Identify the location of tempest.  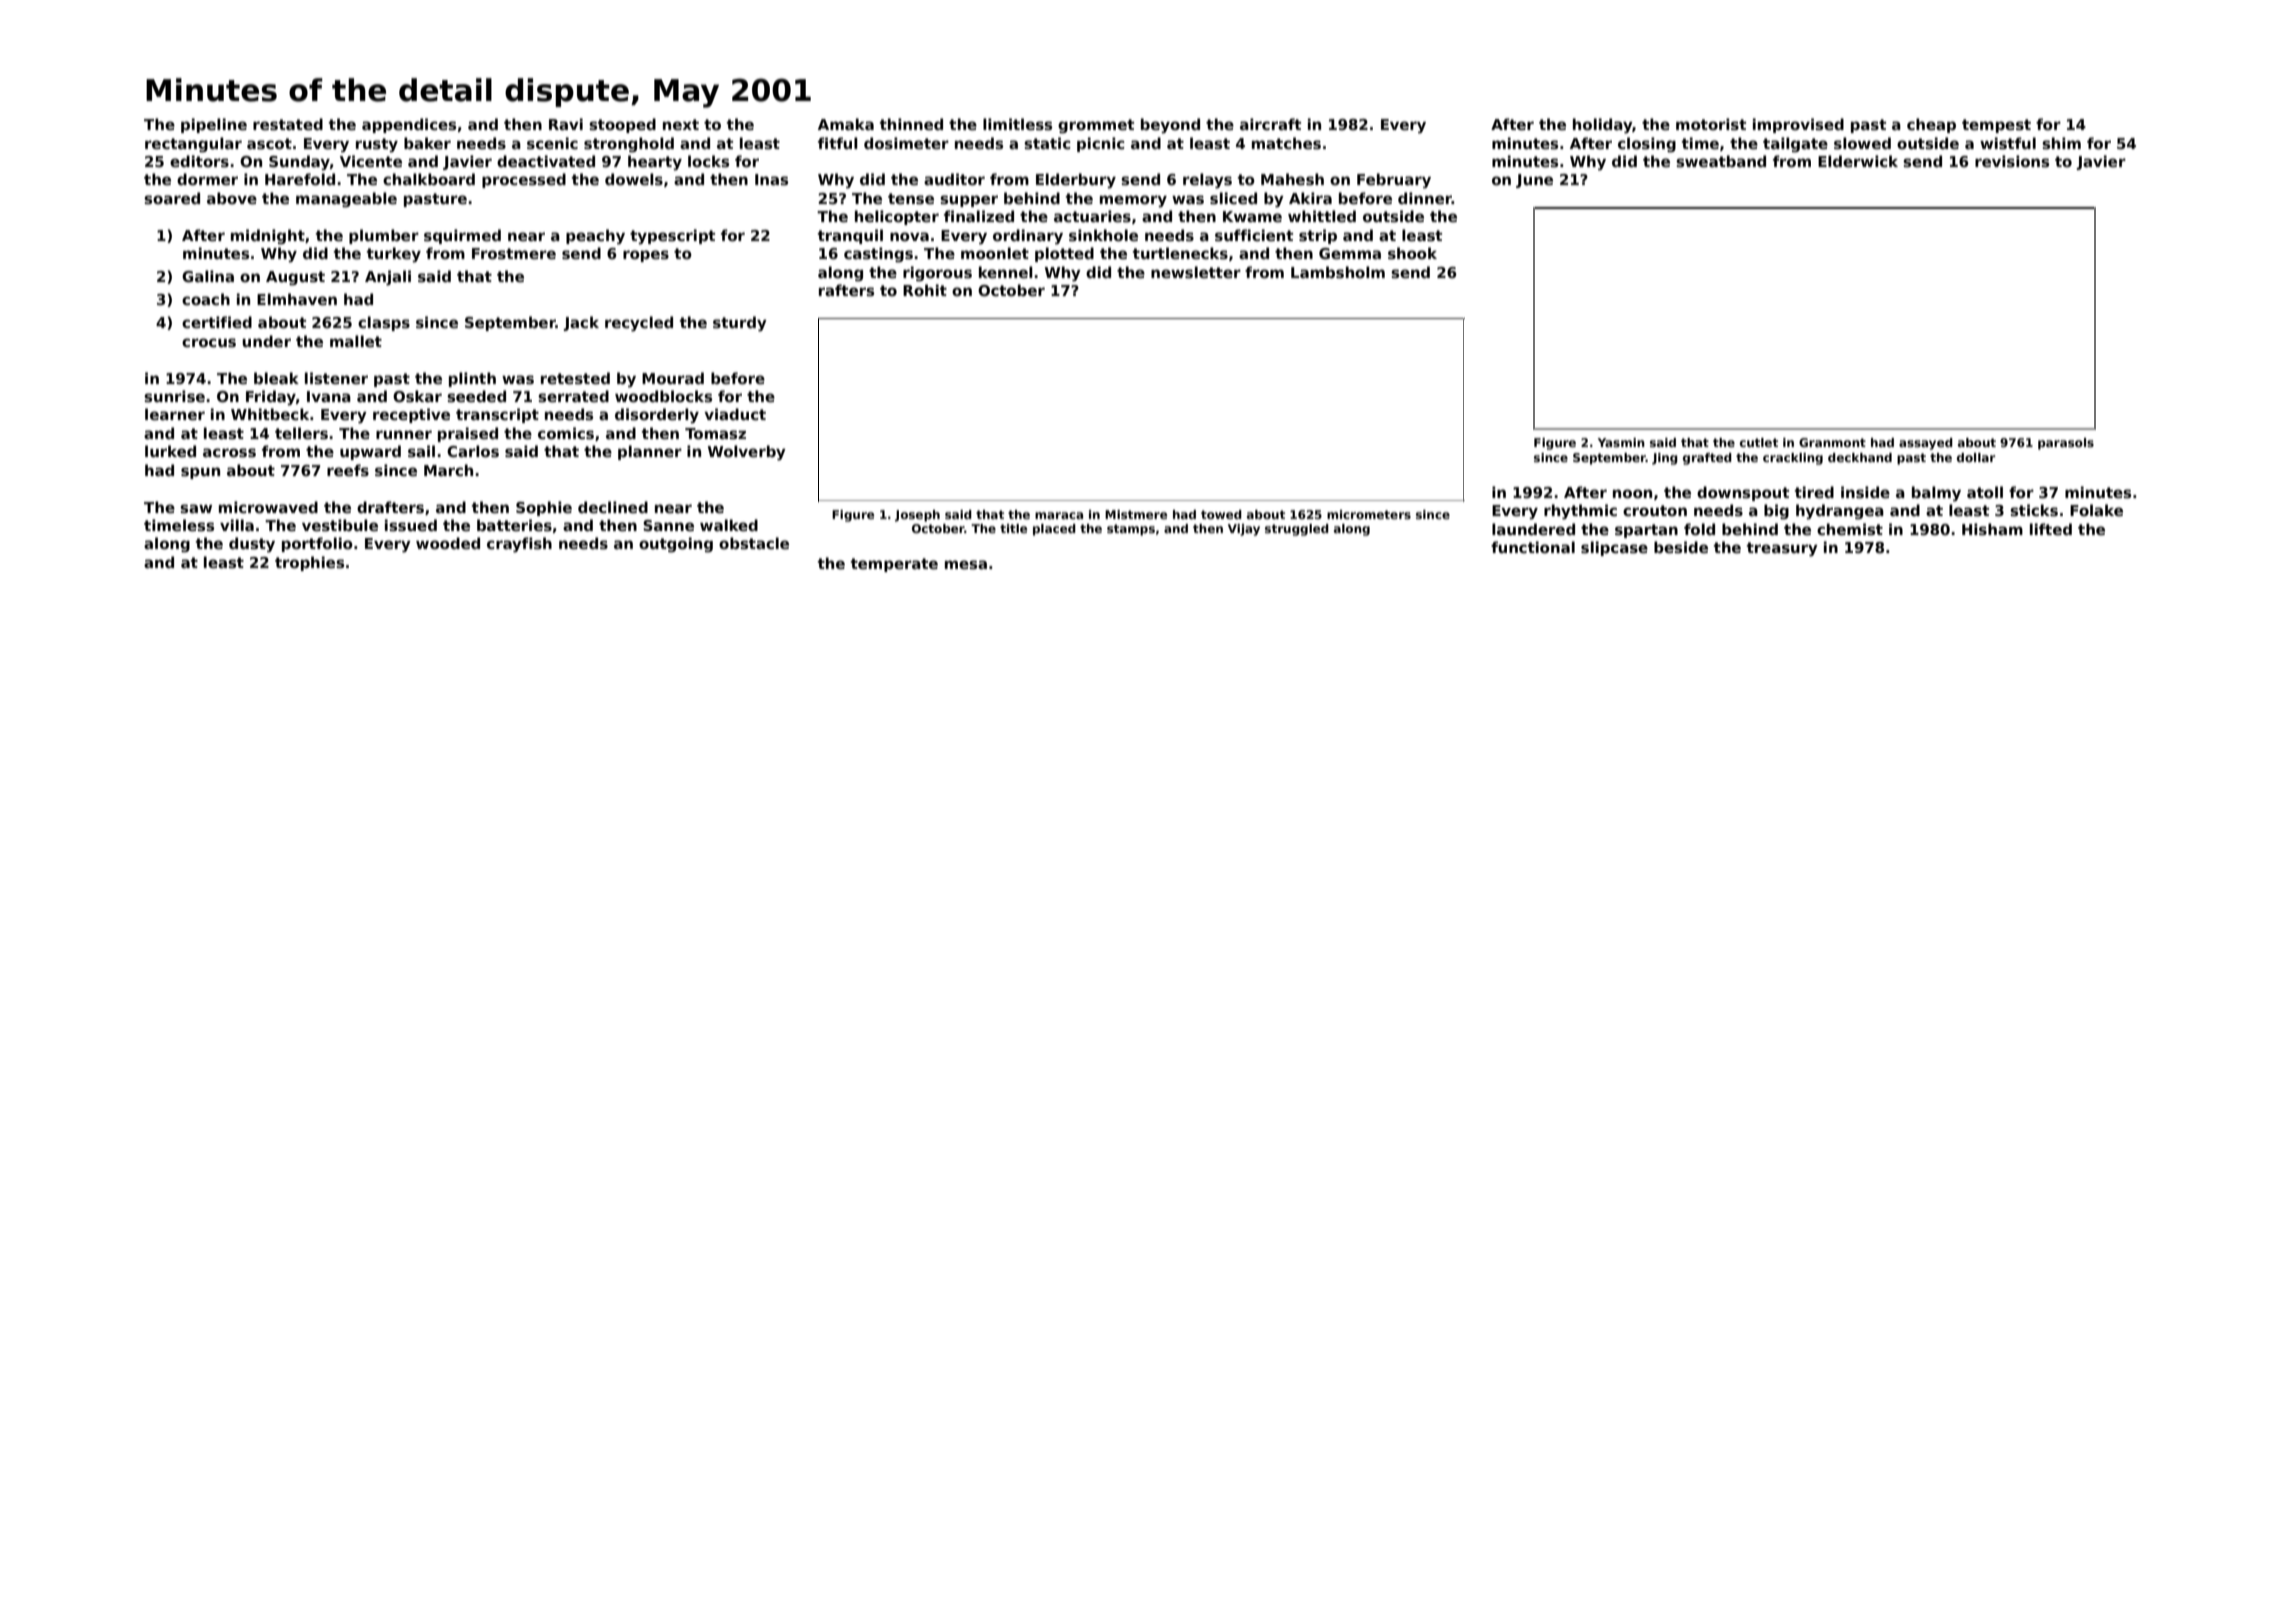
(1996, 126).
